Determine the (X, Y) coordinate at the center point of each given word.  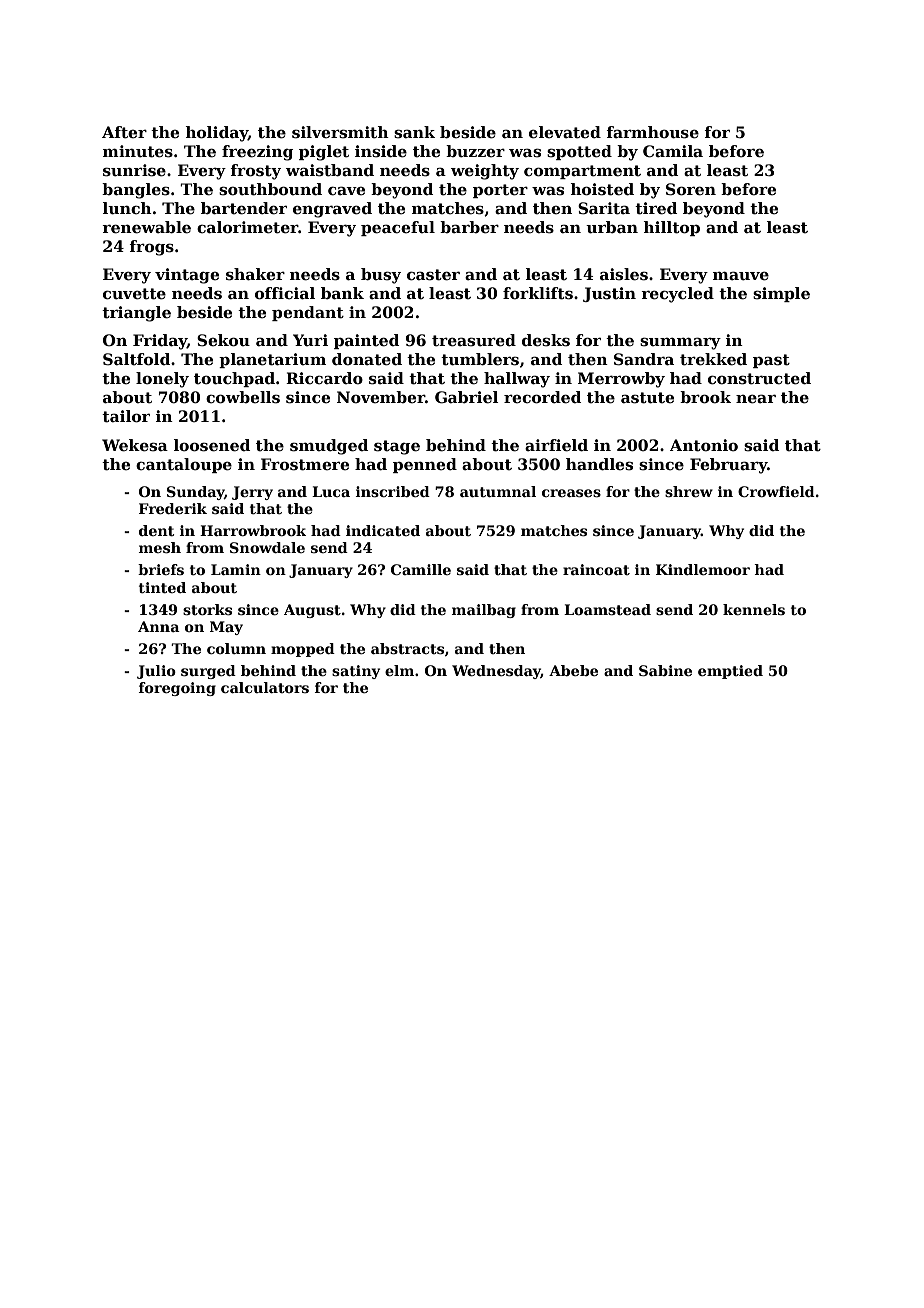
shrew (689, 491)
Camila (673, 151)
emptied (730, 672)
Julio (156, 672)
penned (425, 465)
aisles (624, 274)
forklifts (538, 293)
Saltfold (136, 359)
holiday (217, 134)
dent (156, 530)
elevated (565, 132)
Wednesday (496, 672)
